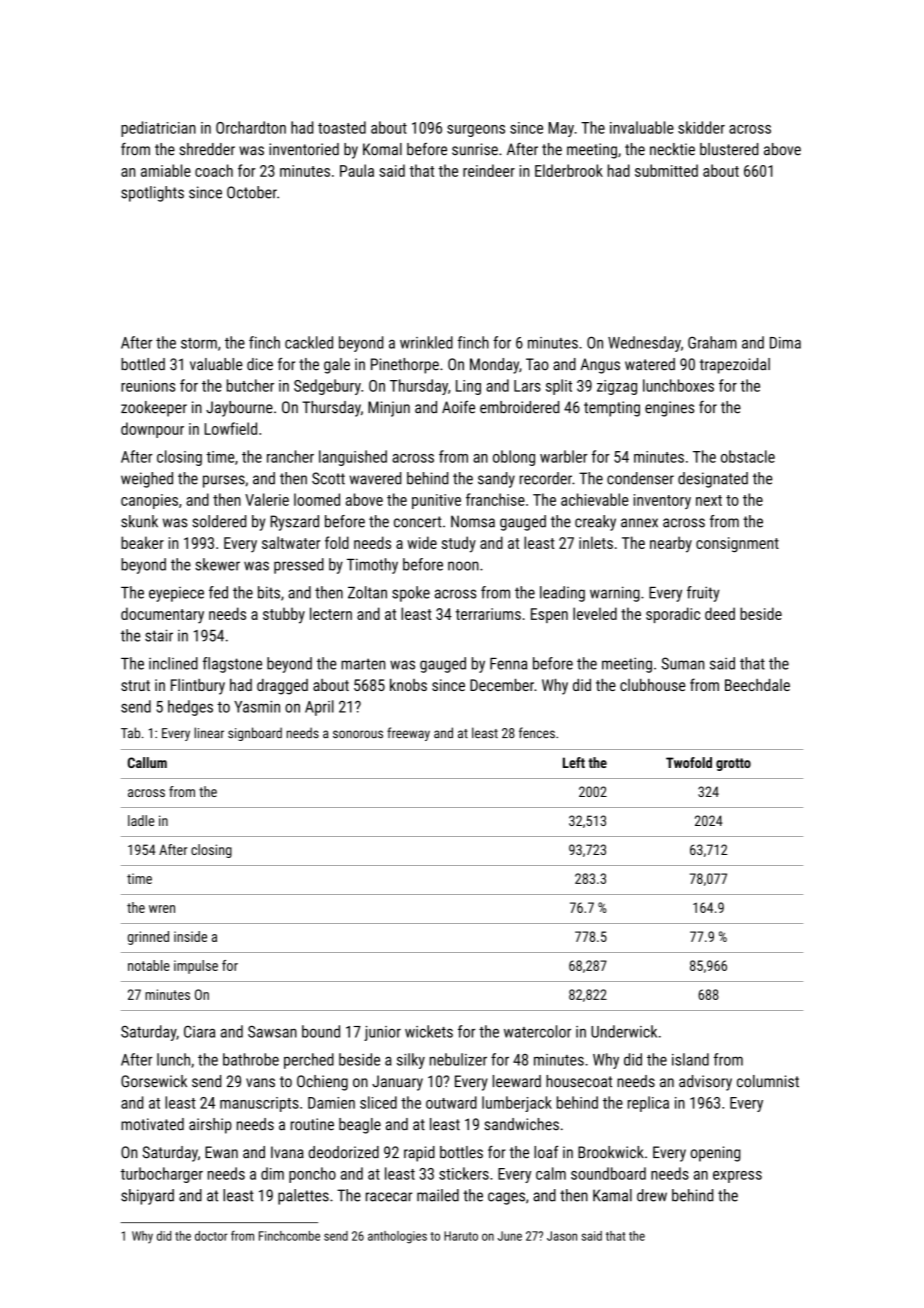 The image size is (924, 1308). I want to click on doctor, so click(211, 1236).
